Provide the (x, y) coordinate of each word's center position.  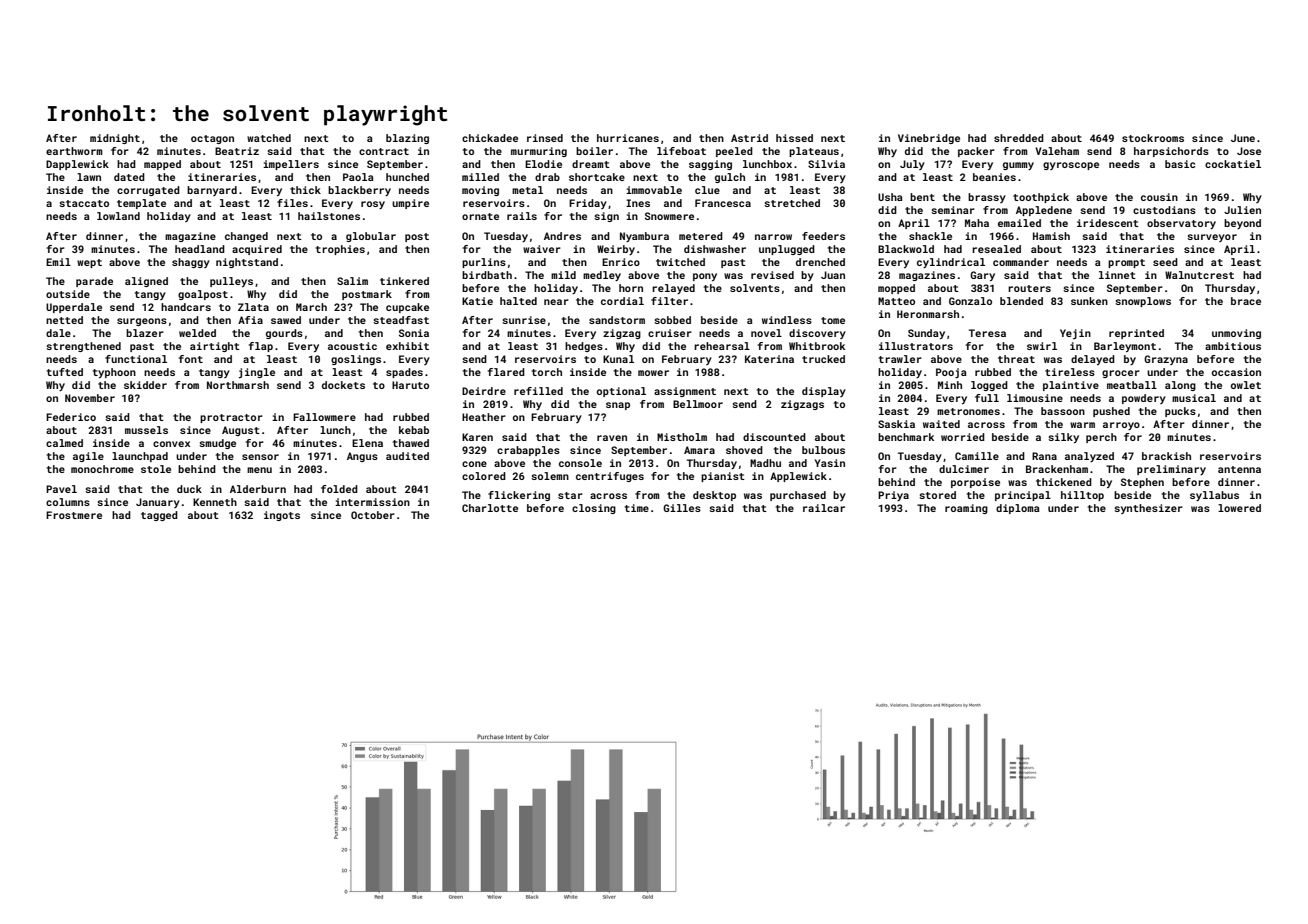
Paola (358, 177)
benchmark (906, 437)
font (191, 359)
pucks (1180, 412)
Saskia (896, 424)
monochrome (102, 469)
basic (1180, 164)
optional (621, 392)
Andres (562, 236)
